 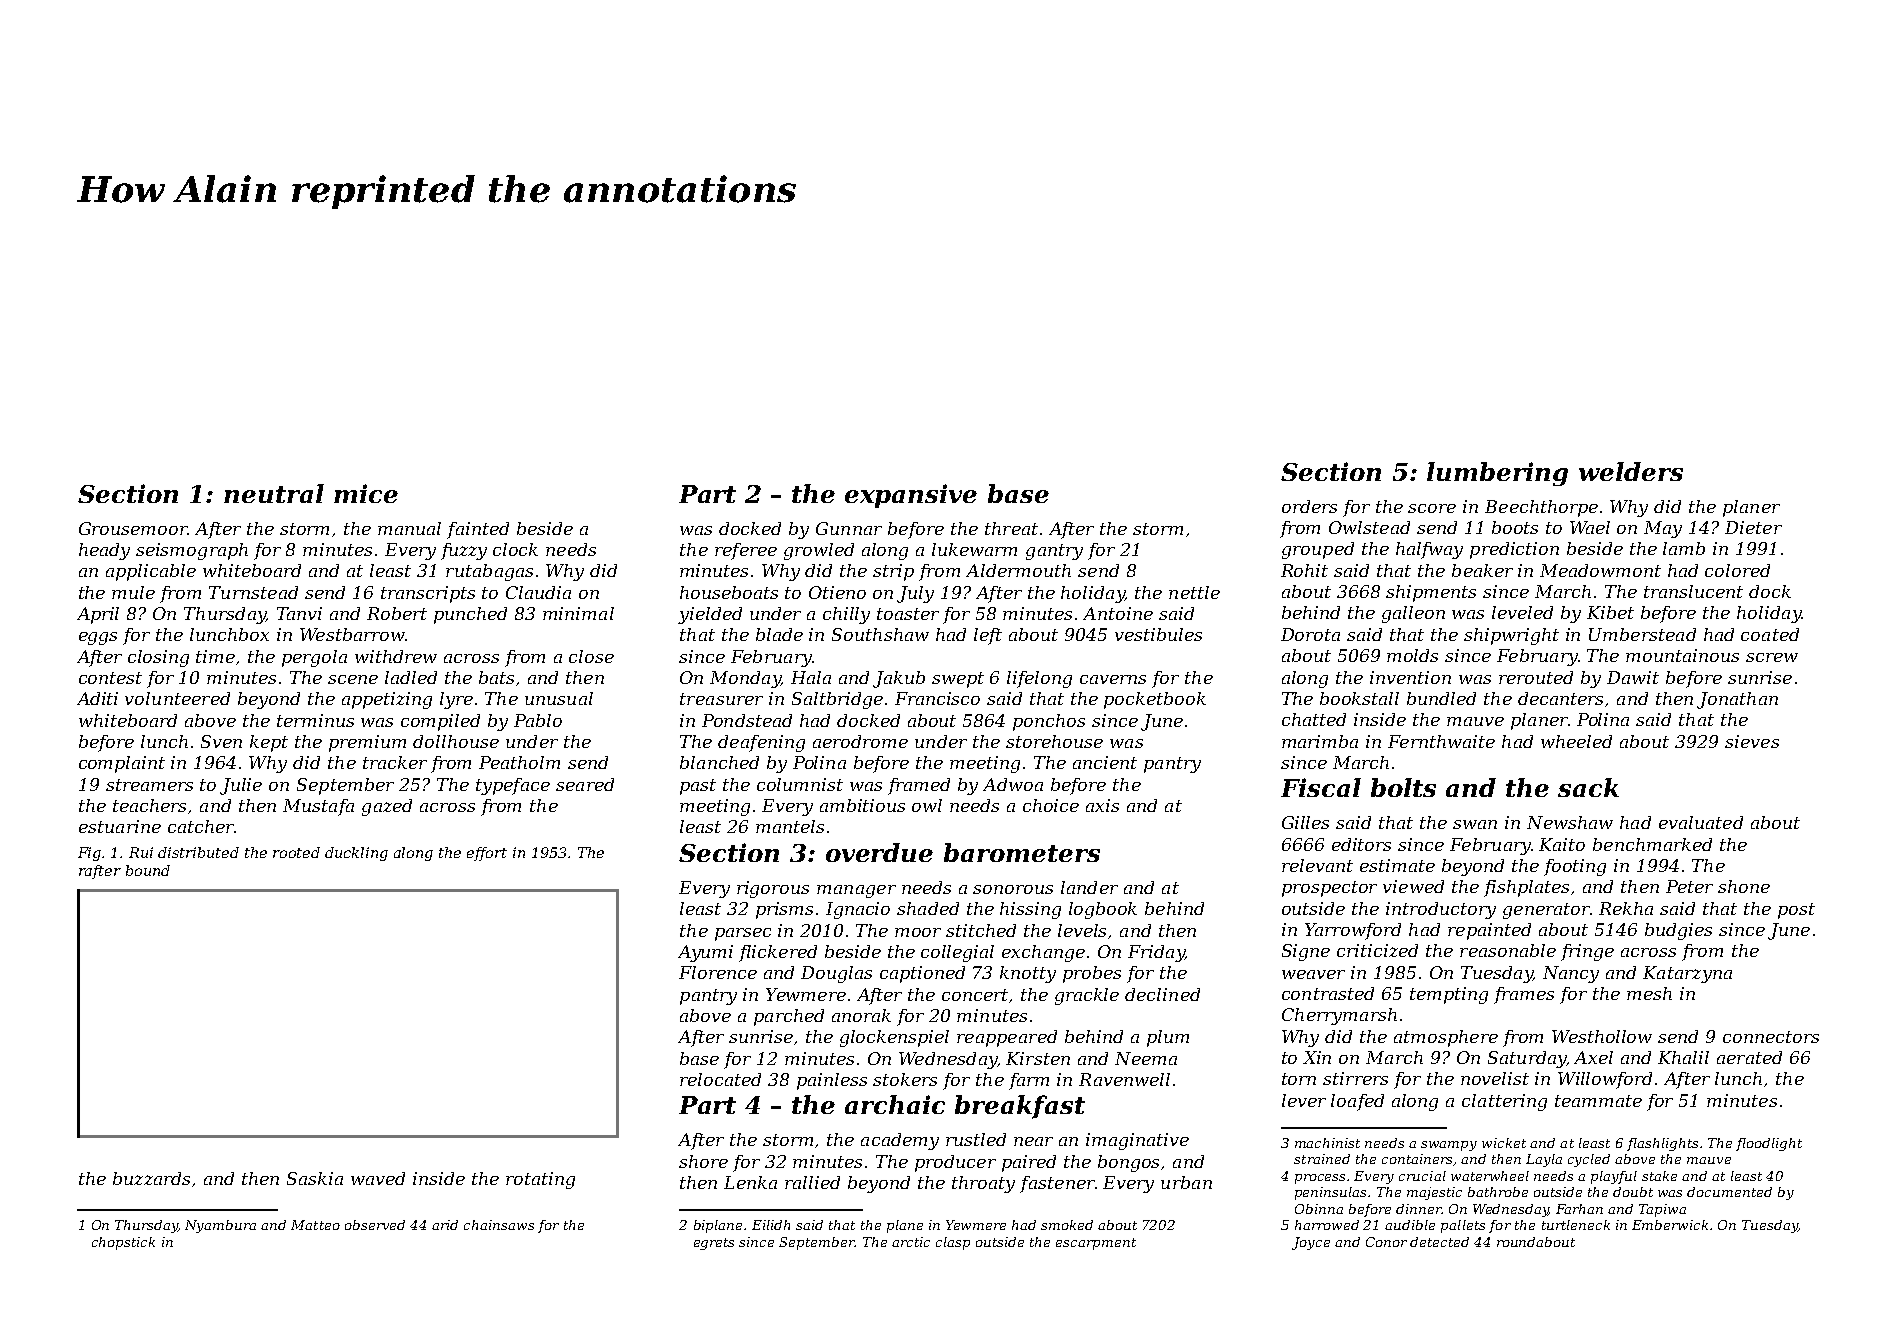 I want to click on Peatholm, so click(x=519, y=762).
